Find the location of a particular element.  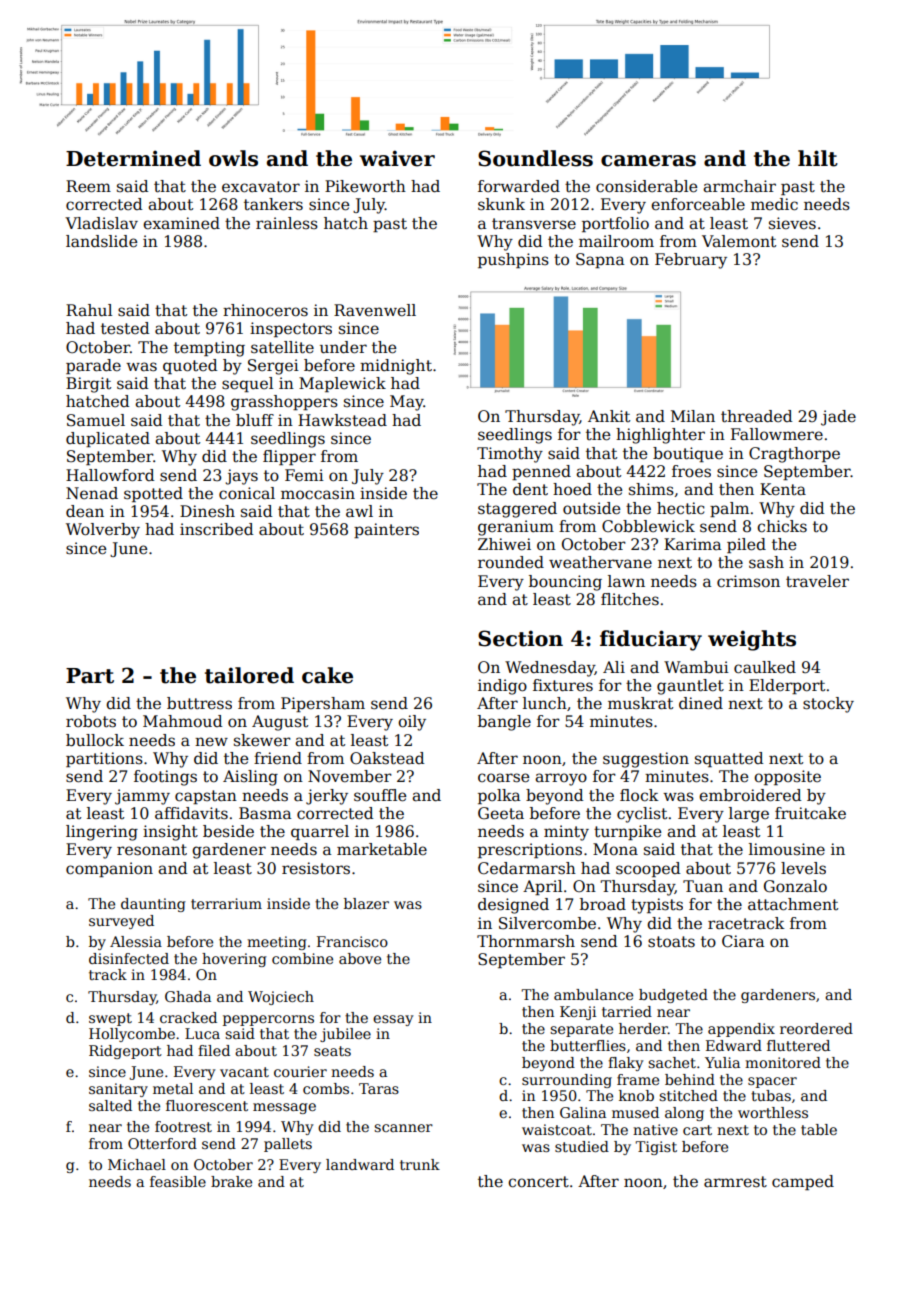

Wolverby is located at coordinates (103, 531).
